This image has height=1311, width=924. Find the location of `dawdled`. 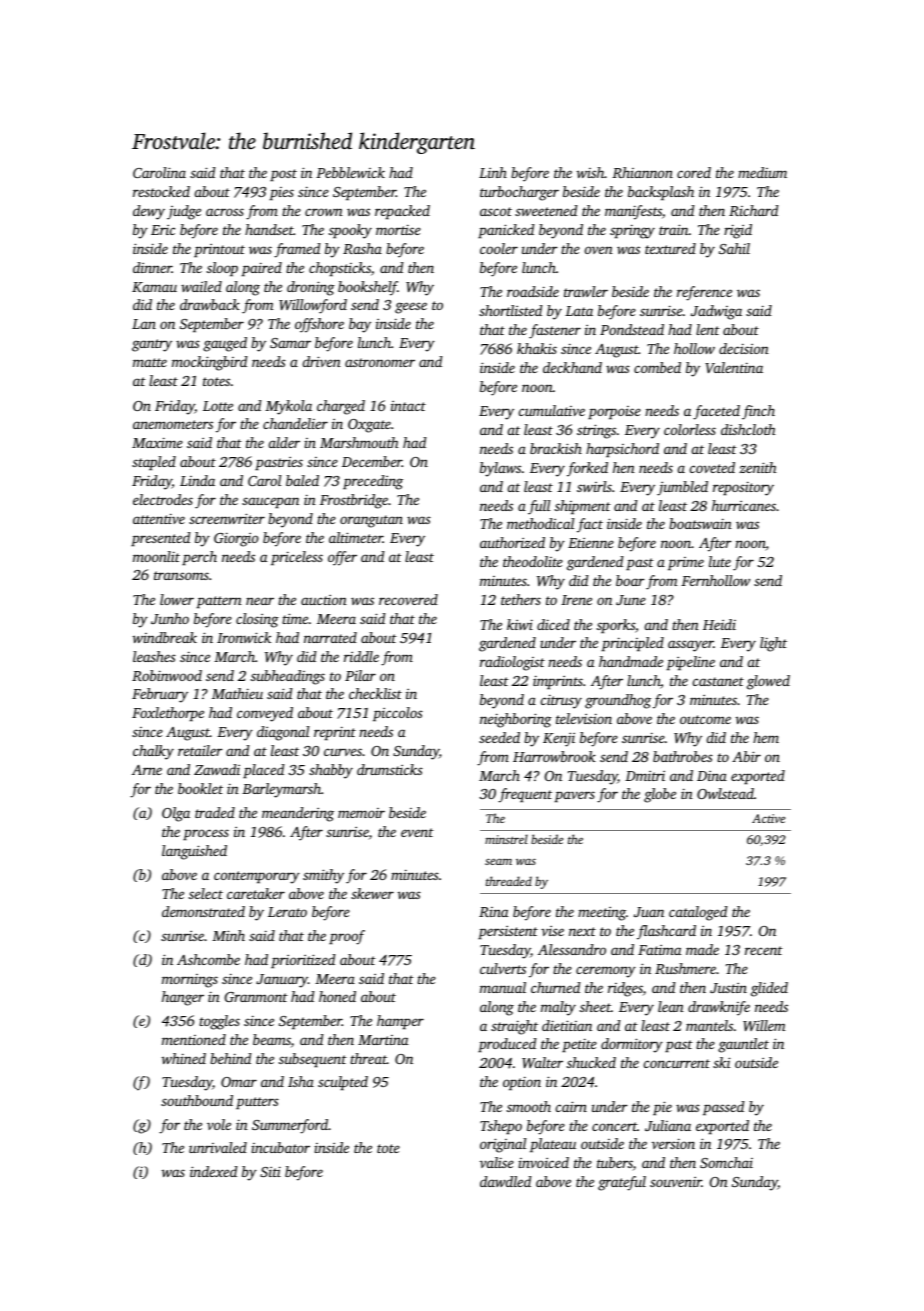

dawdled is located at coordinates (506, 1181).
